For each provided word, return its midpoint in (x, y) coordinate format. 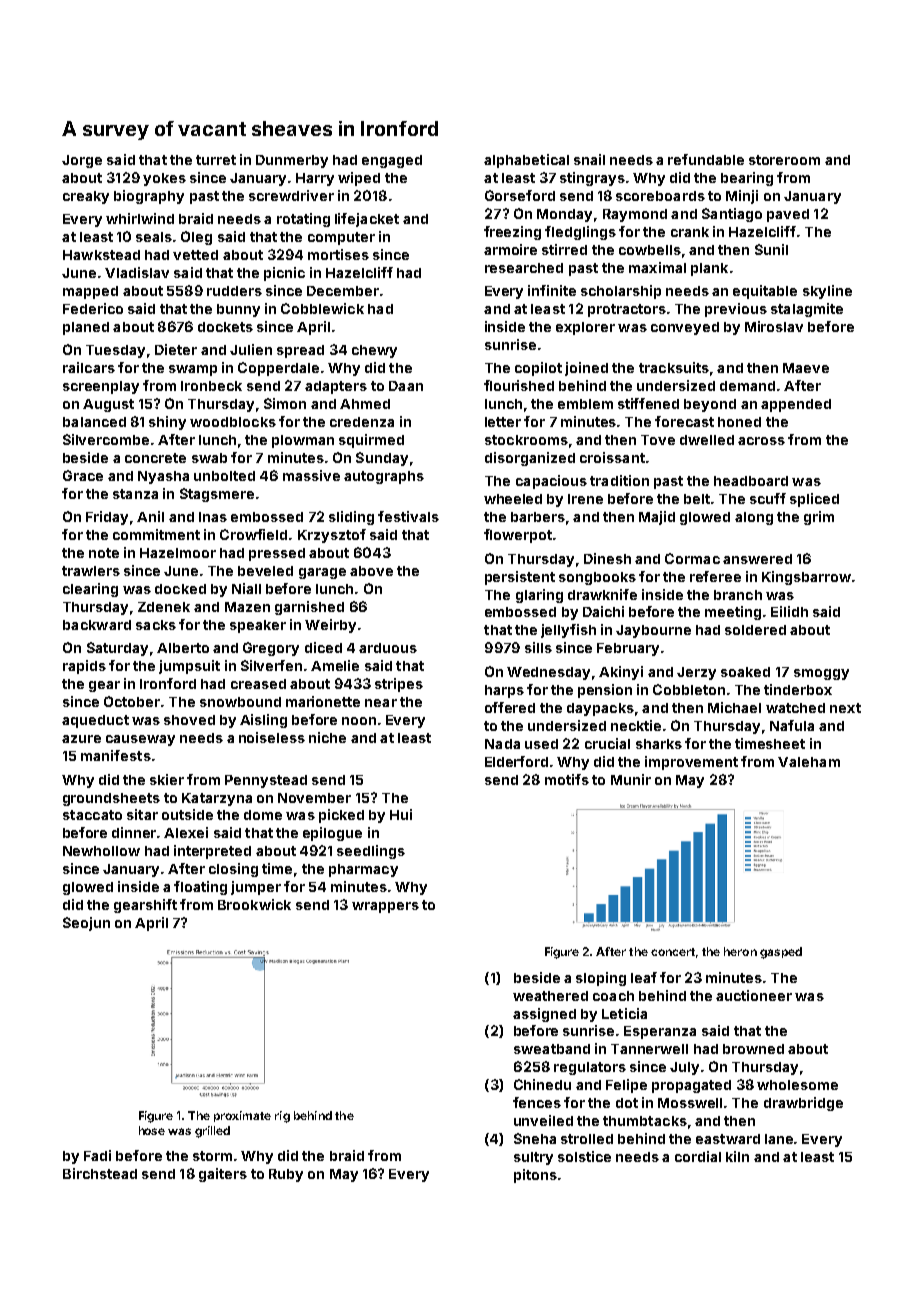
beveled (265, 571)
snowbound (240, 702)
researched (524, 268)
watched (795, 708)
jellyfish (568, 631)
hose (152, 1130)
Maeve (806, 368)
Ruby (286, 1175)
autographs (384, 477)
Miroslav (774, 326)
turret (216, 160)
